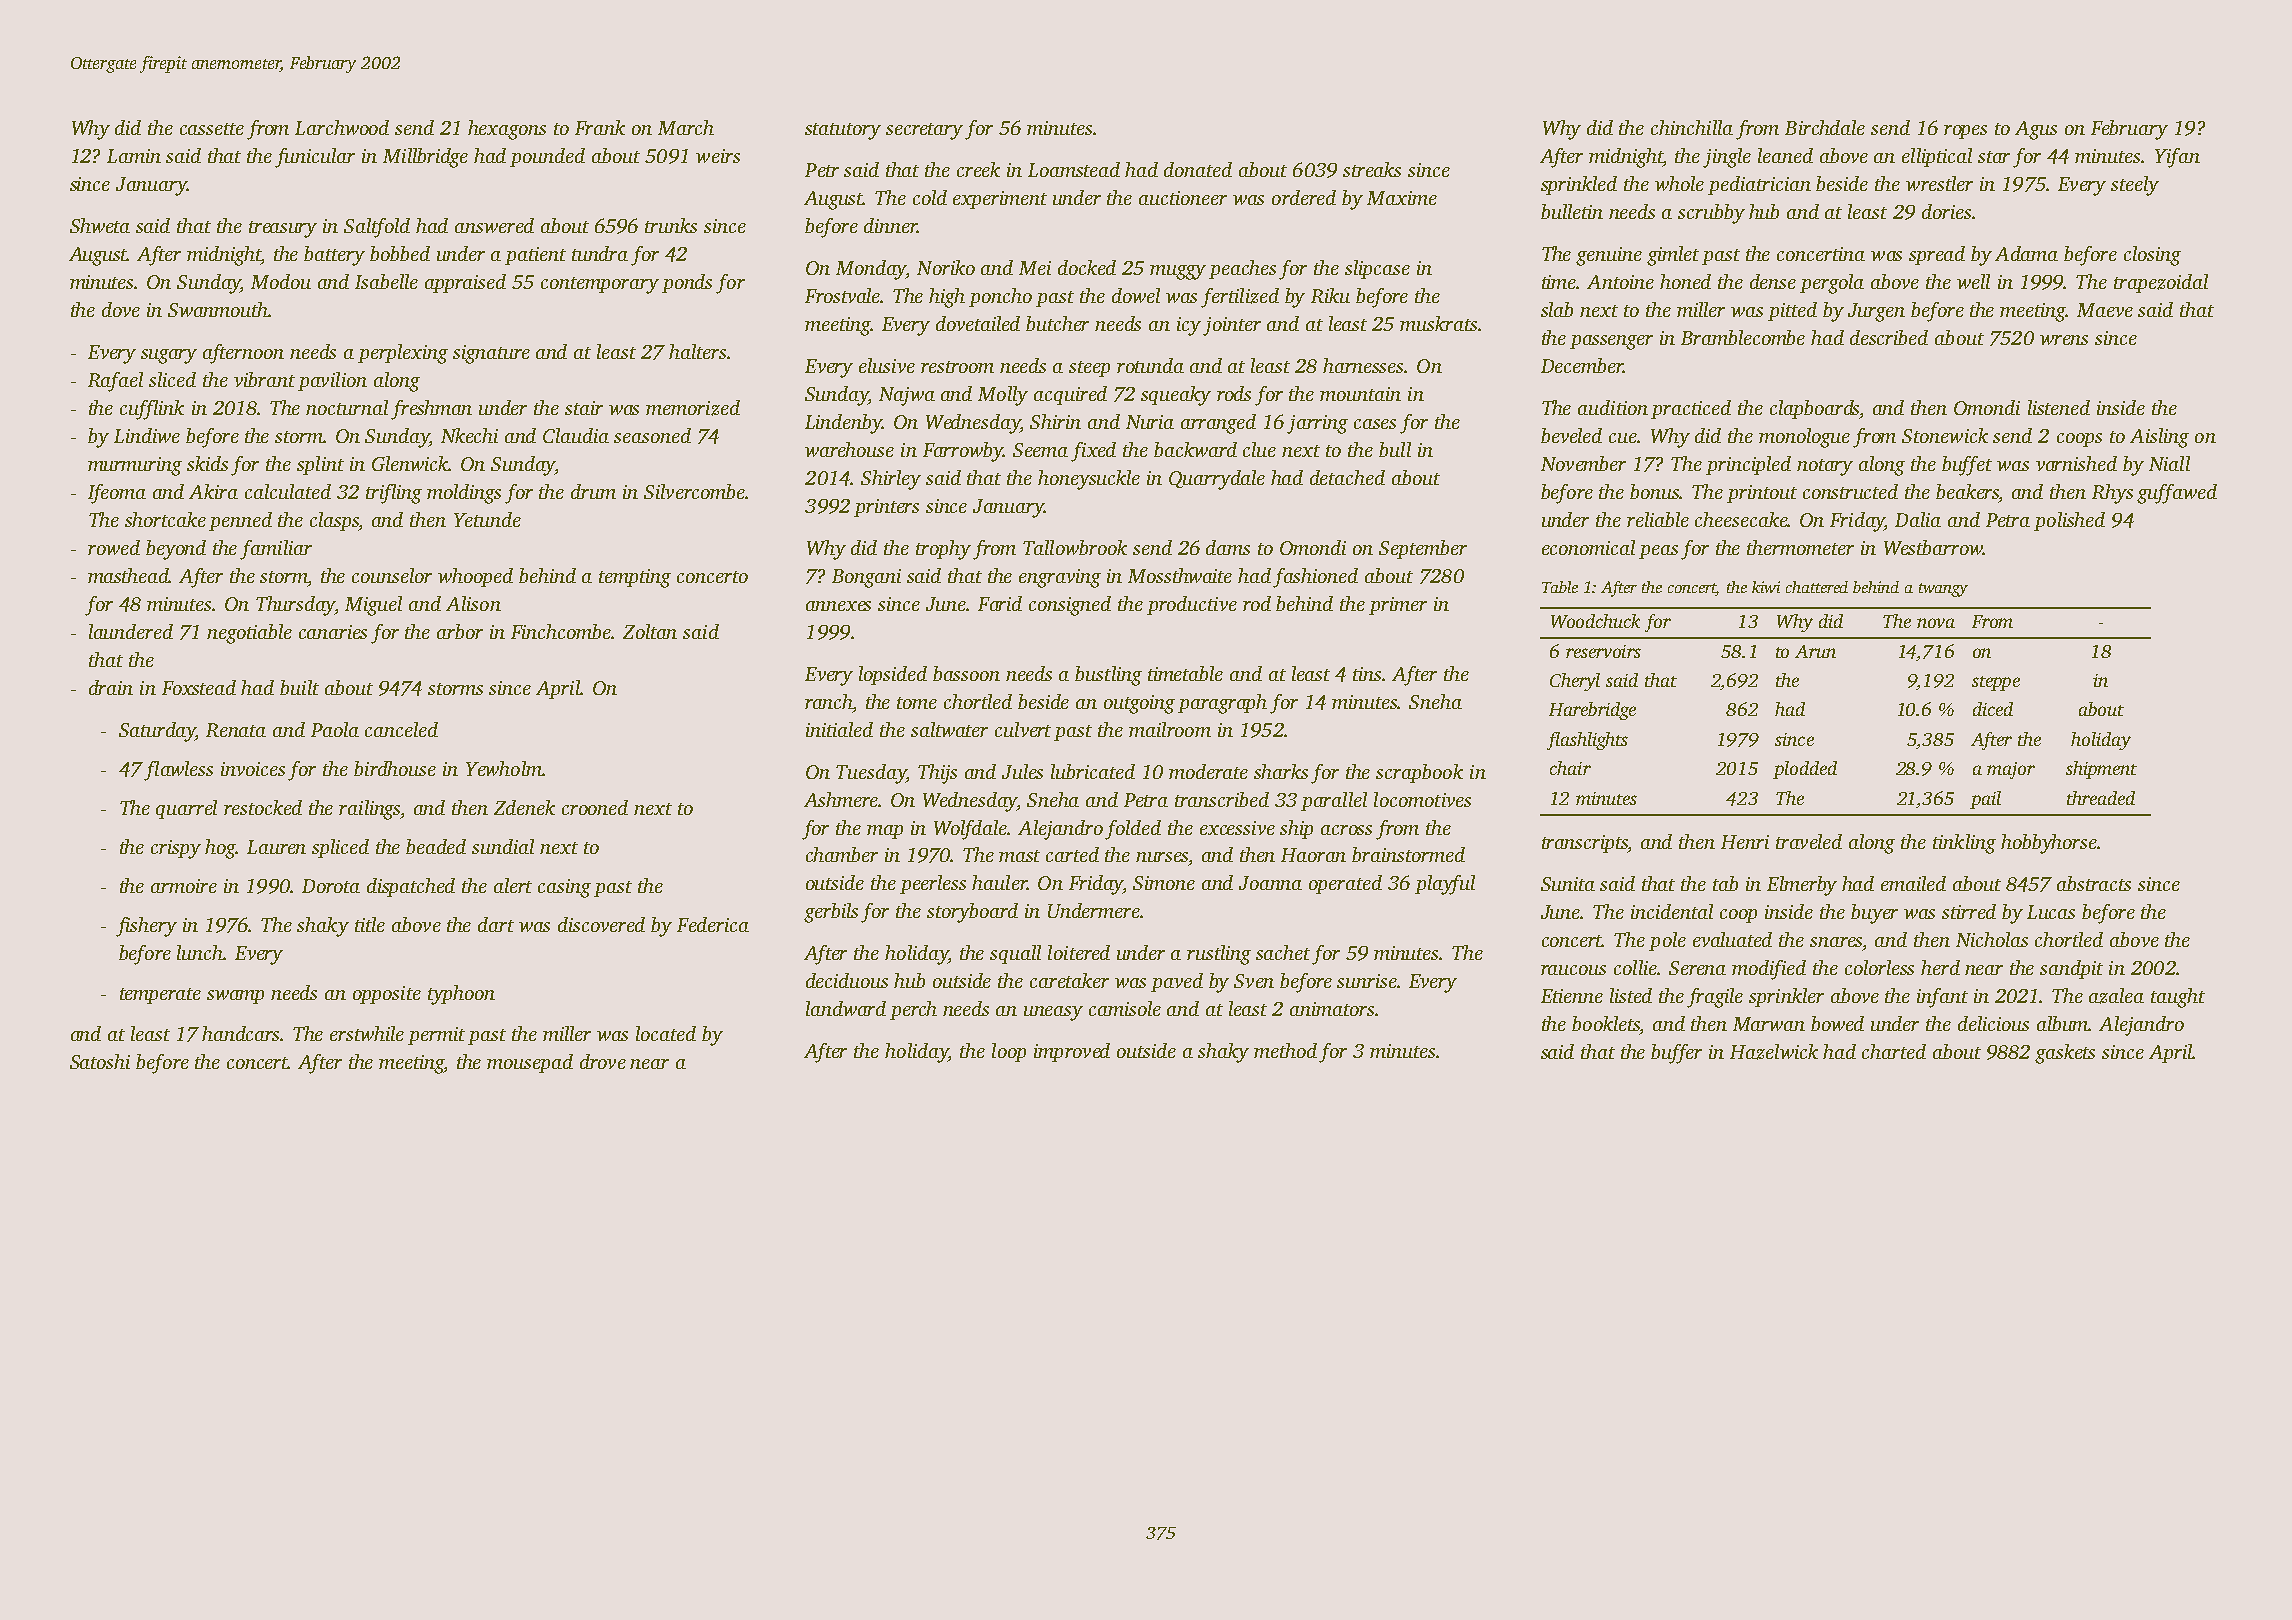  Describe the element at coordinates (513, 885) in the screenshot. I see `alert` at that location.
